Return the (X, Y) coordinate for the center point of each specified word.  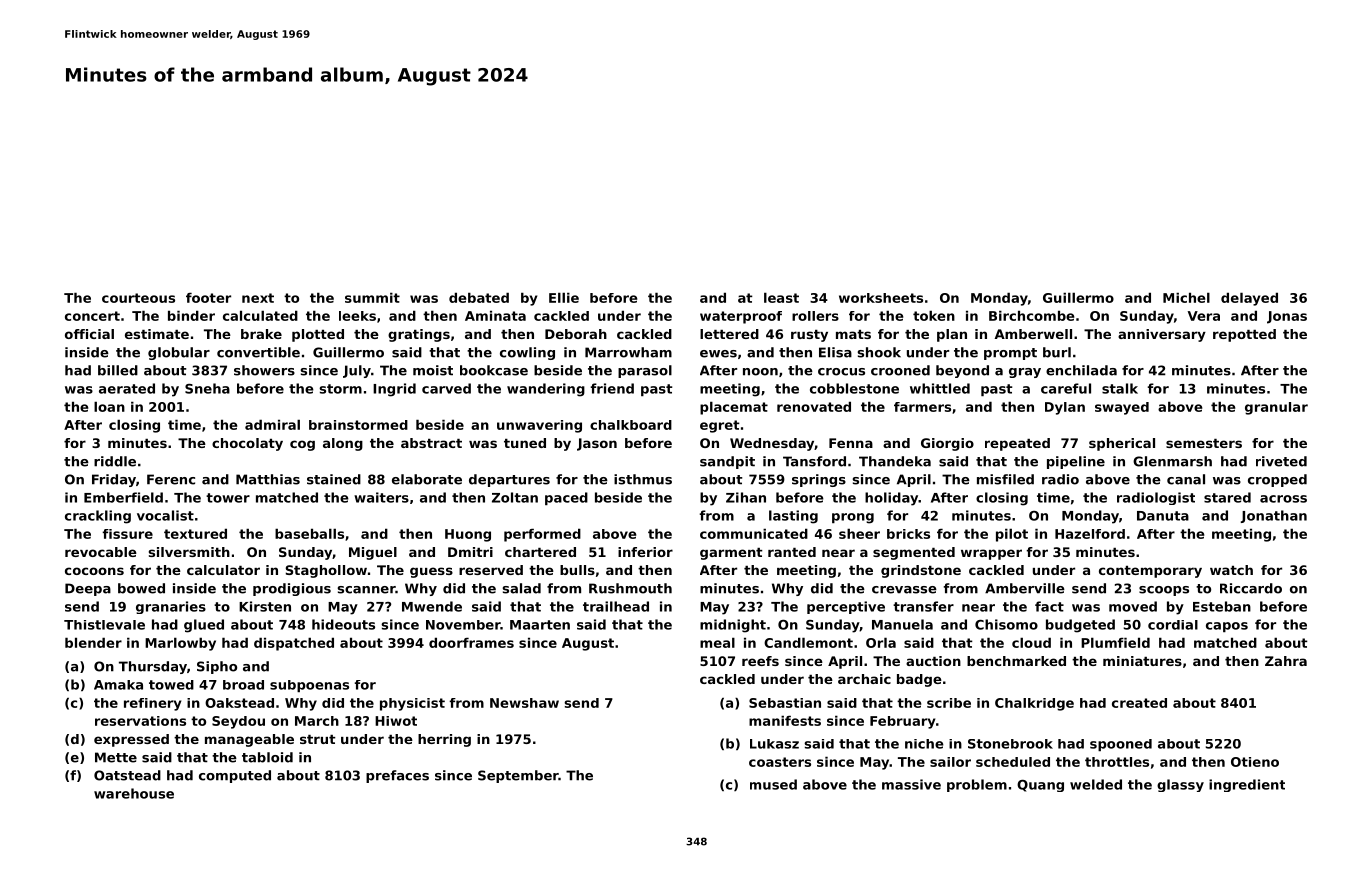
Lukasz (774, 744)
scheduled (1013, 762)
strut (318, 739)
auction (933, 661)
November (463, 625)
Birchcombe (1031, 315)
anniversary (1162, 335)
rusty (809, 336)
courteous (138, 298)
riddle (115, 461)
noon (760, 372)
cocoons (94, 571)
